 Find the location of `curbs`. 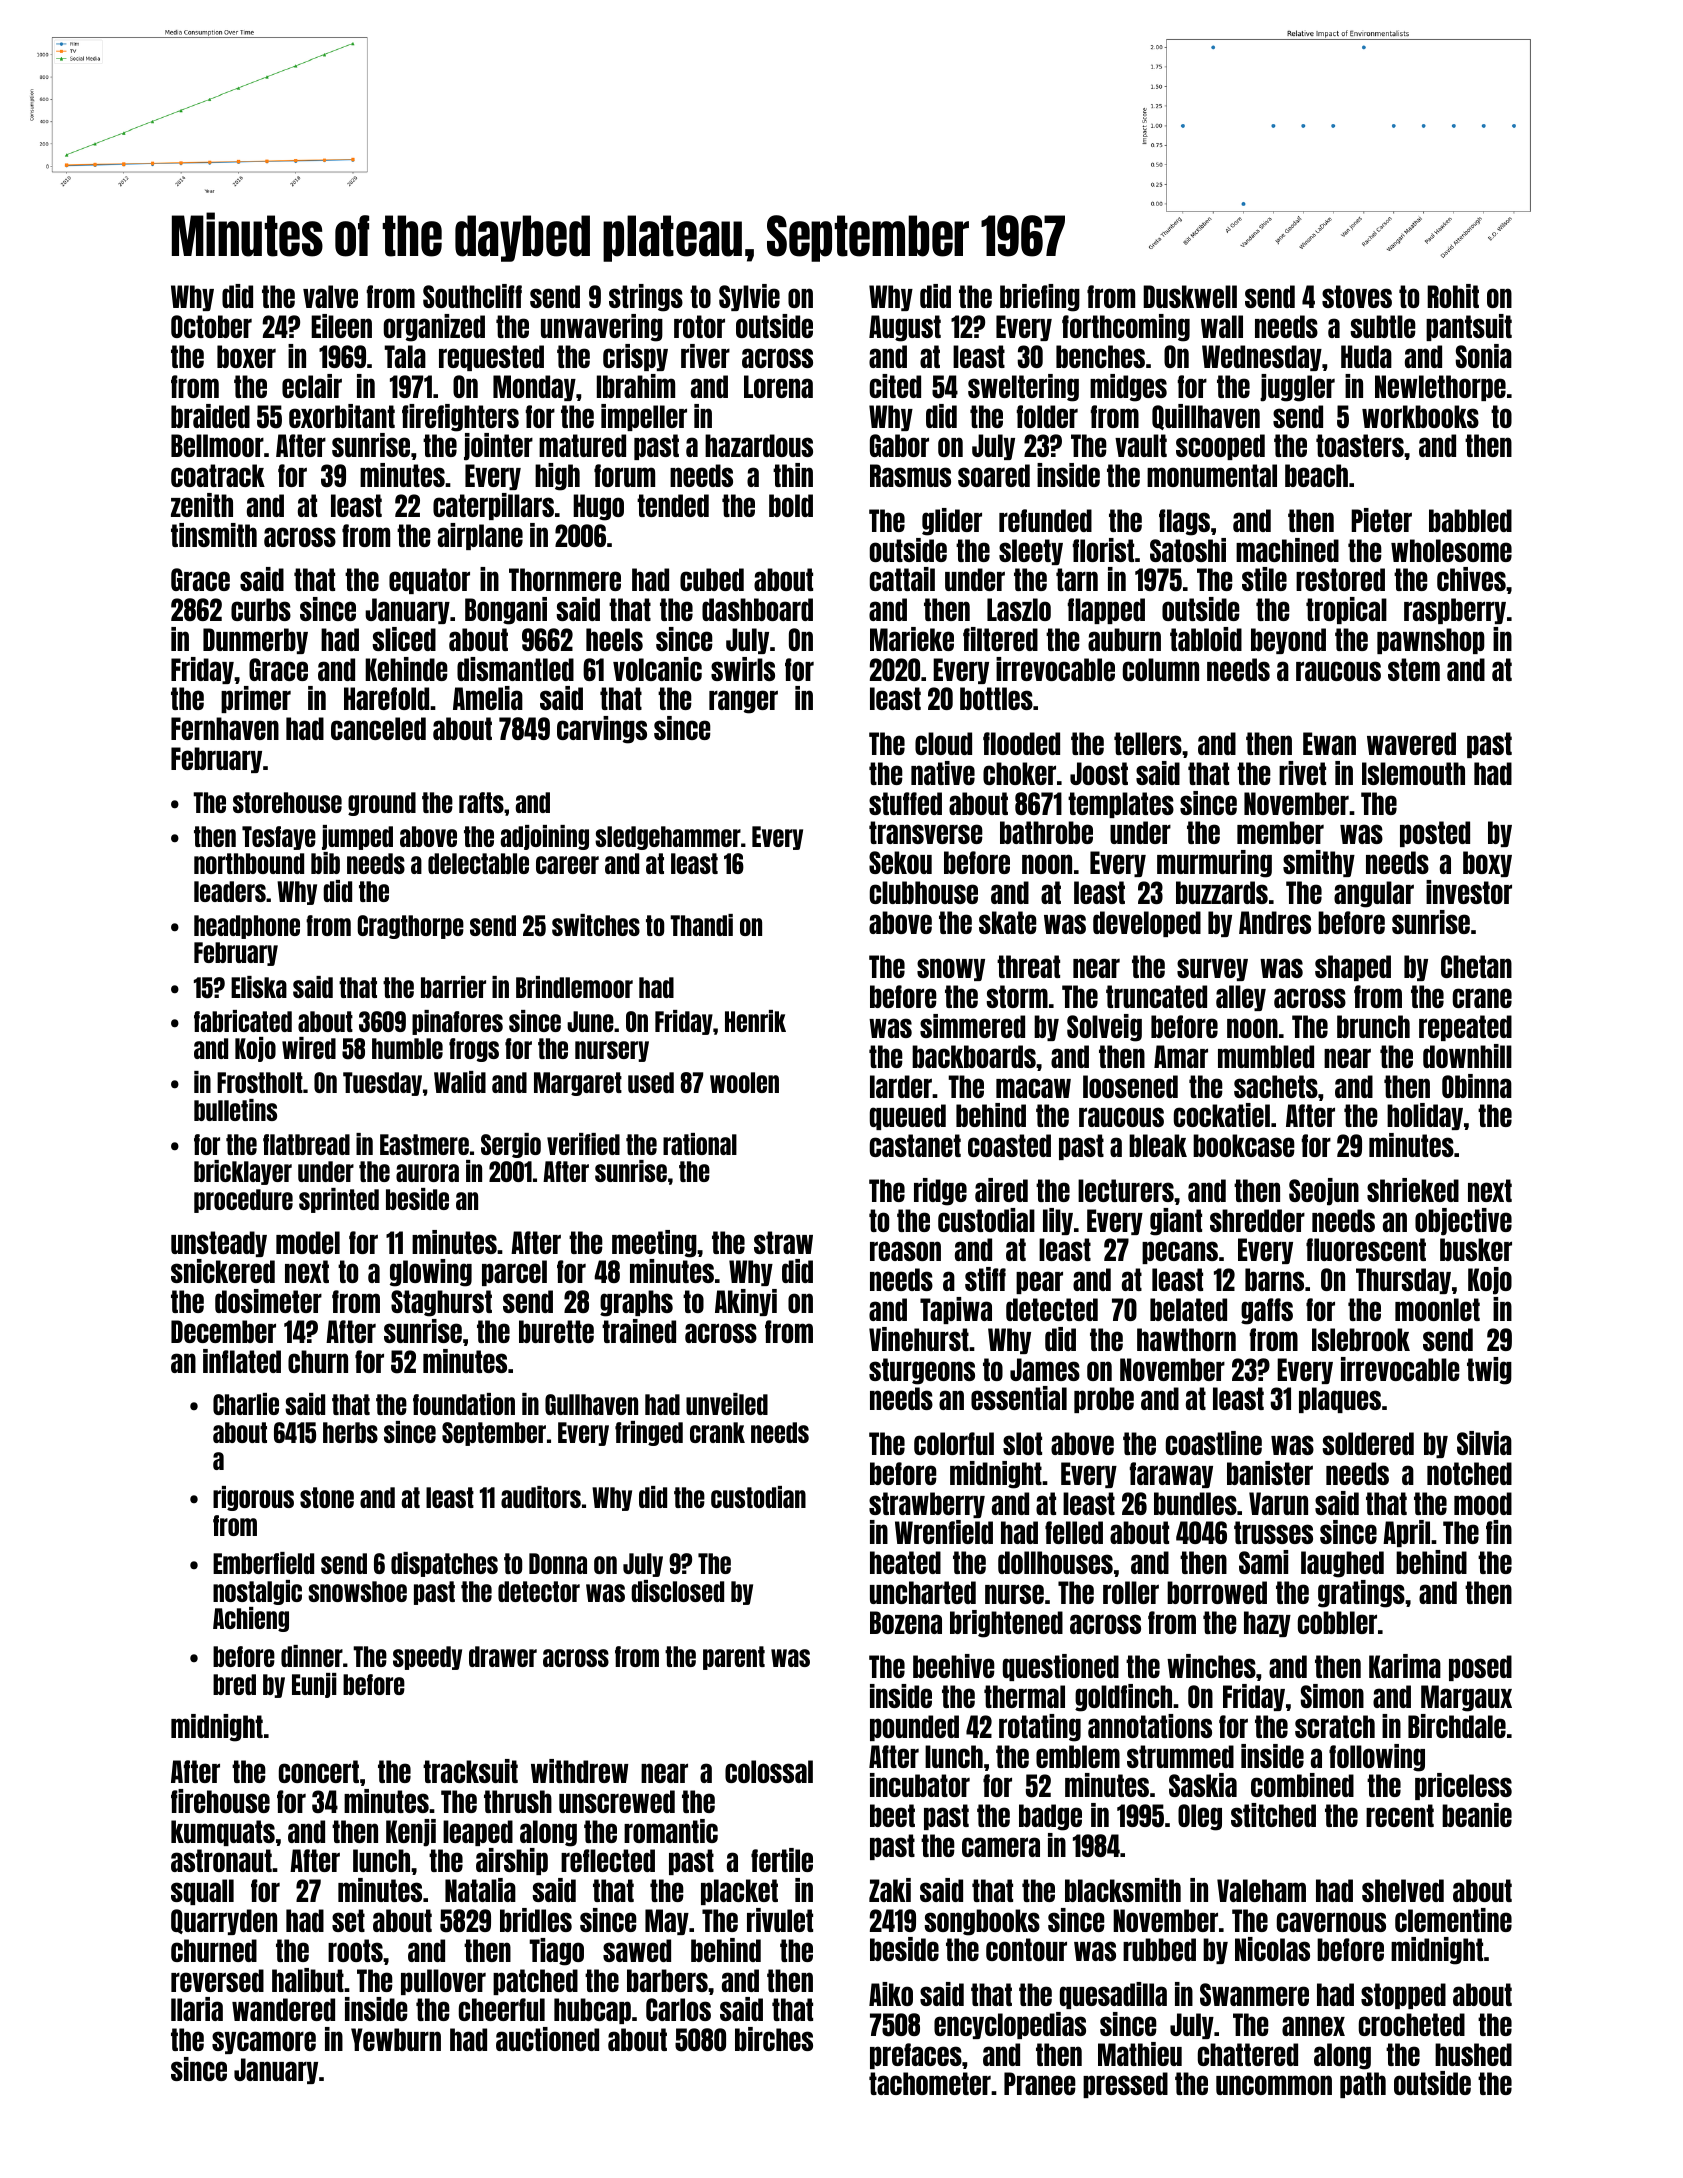

curbs is located at coordinates (261, 609).
